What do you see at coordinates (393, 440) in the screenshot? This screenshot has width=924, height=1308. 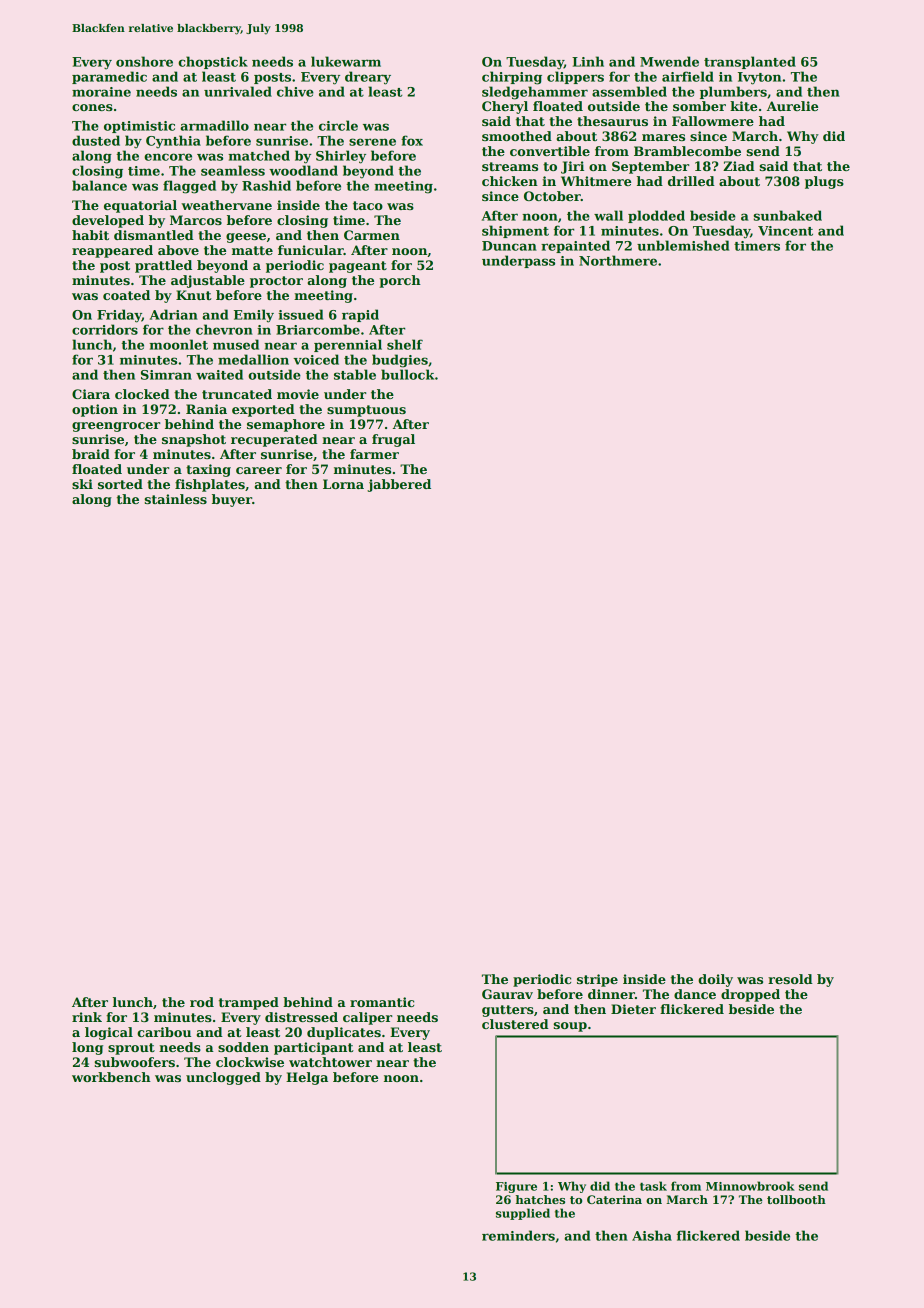 I see `frugal` at bounding box center [393, 440].
